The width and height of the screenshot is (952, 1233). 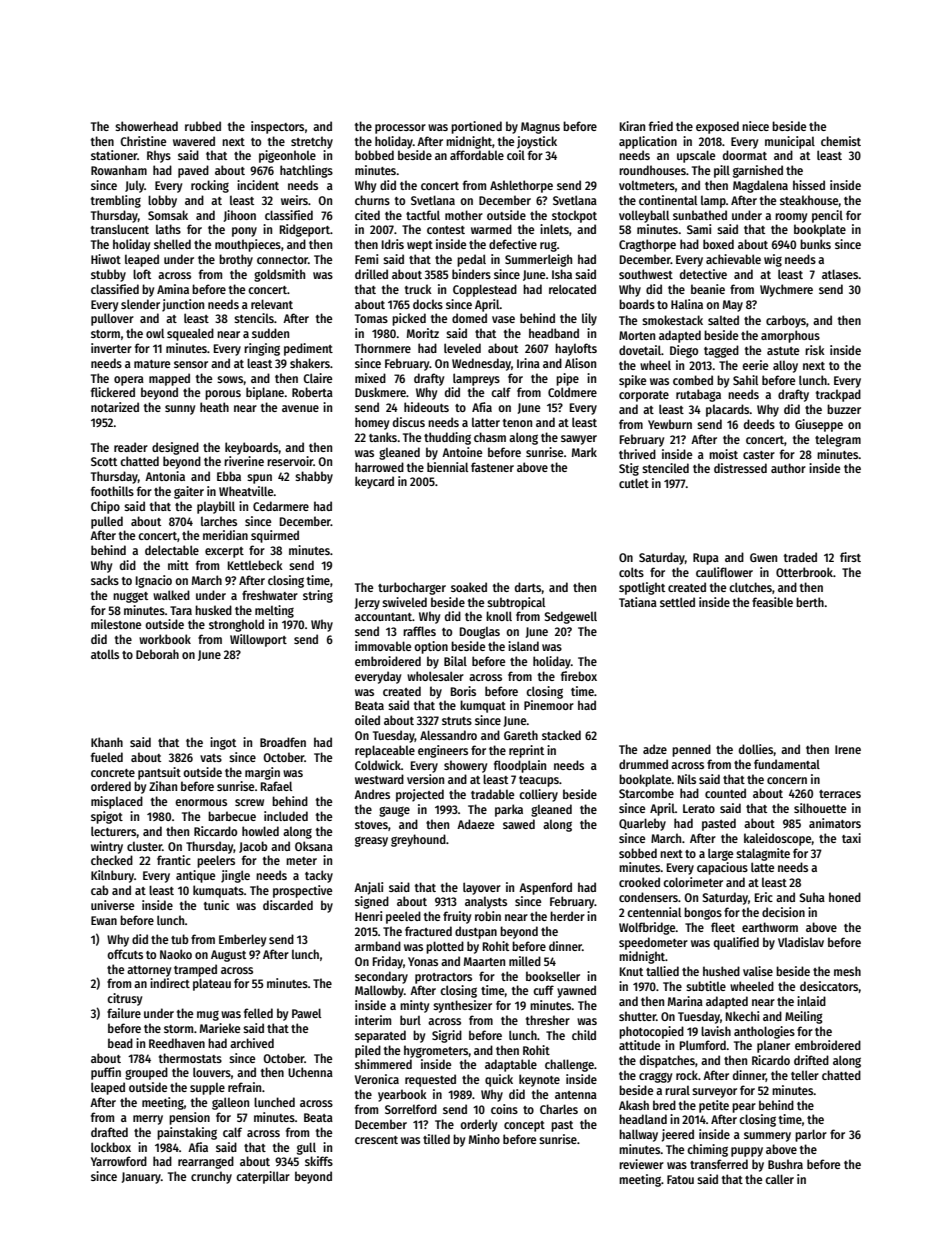 I want to click on continental, so click(x=668, y=200).
